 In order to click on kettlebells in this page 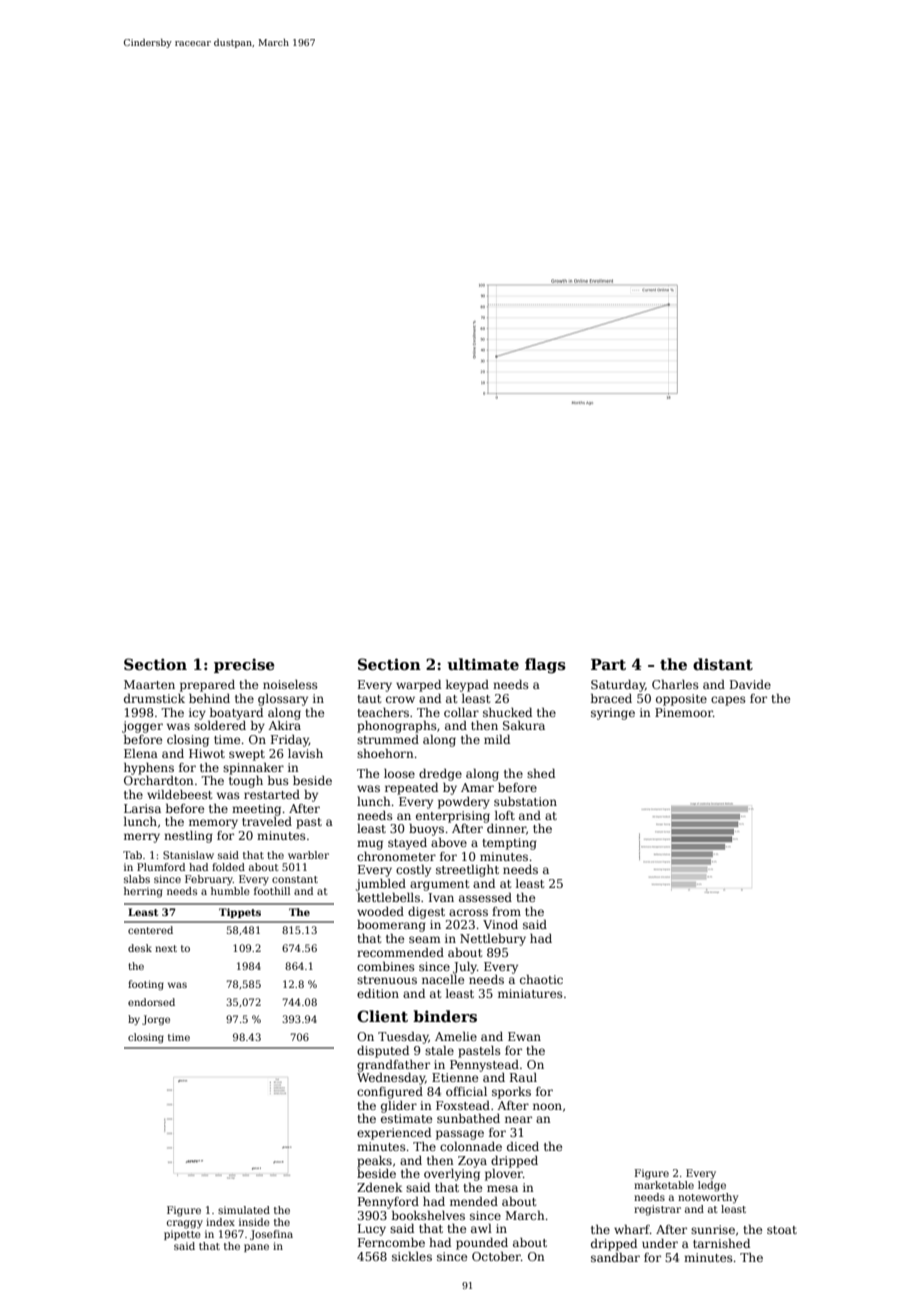, I will do `click(388, 897)`.
